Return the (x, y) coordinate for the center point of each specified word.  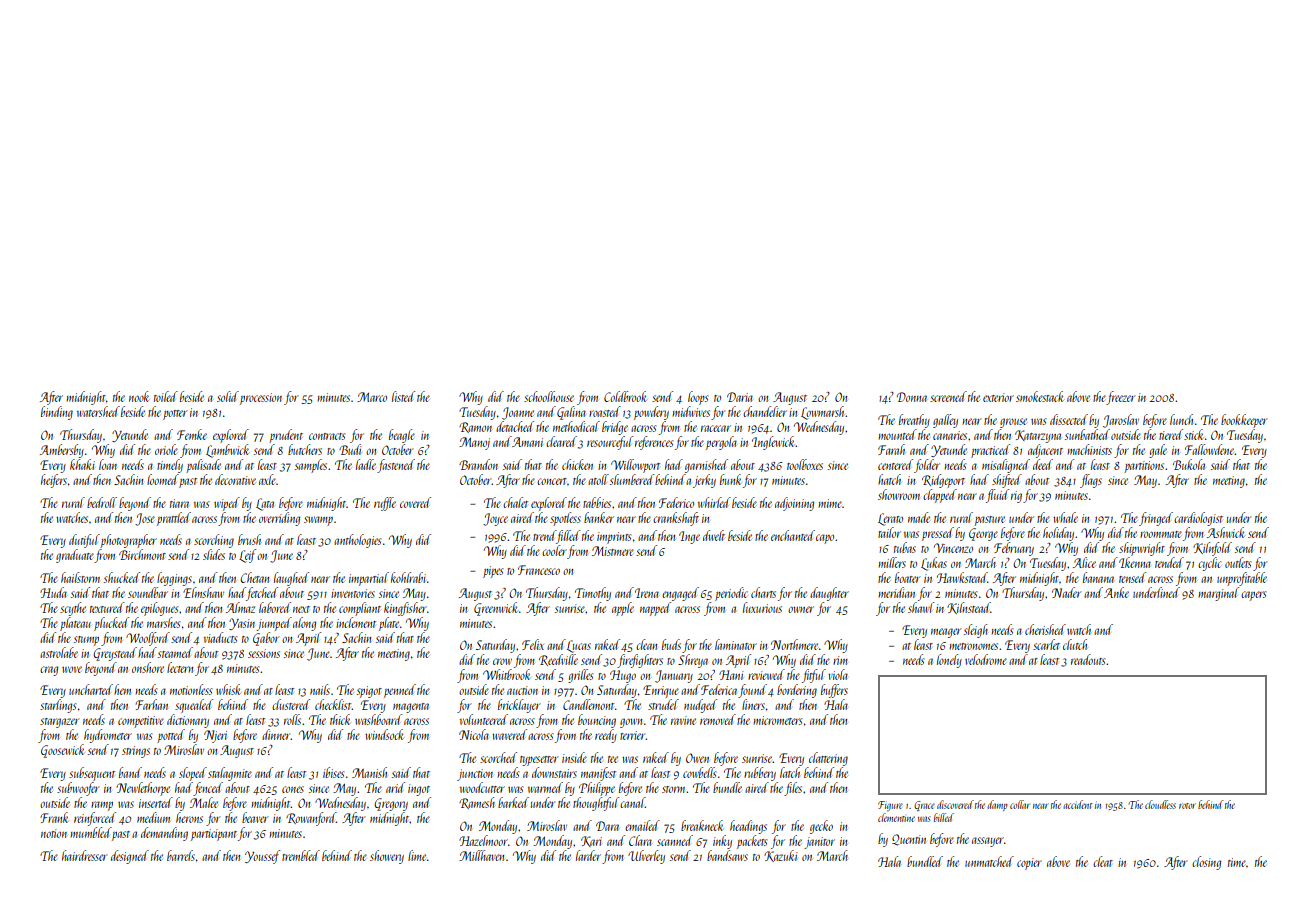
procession (261, 399)
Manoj (474, 443)
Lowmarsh (823, 413)
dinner (276, 734)
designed (130, 857)
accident (1078, 804)
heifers (54, 481)
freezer (1121, 398)
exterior (998, 397)
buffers (834, 691)
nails (320, 689)
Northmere (794, 644)
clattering (828, 759)
